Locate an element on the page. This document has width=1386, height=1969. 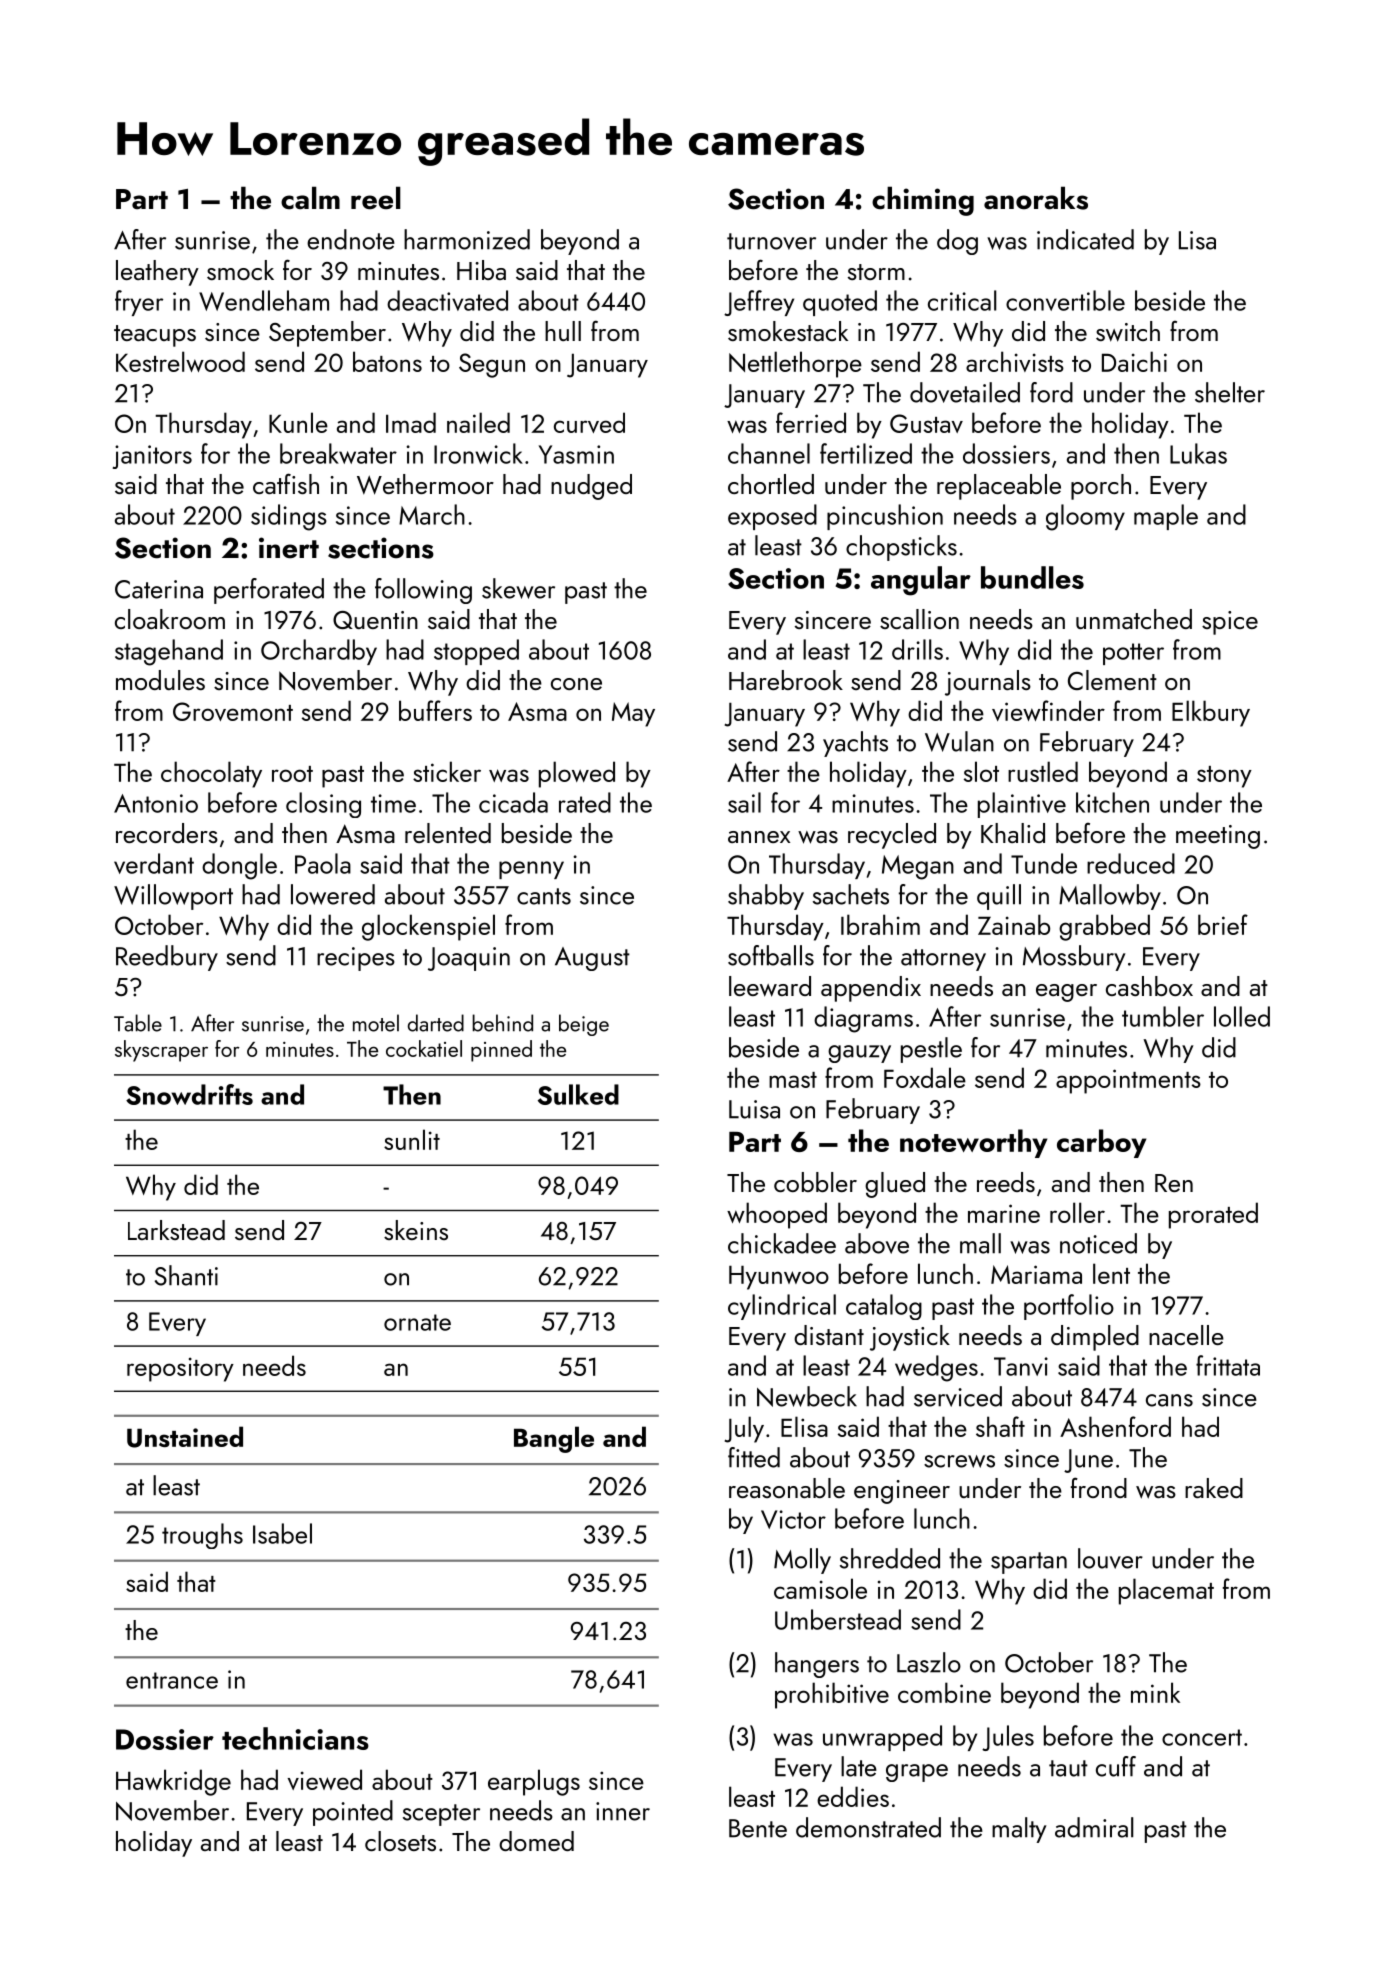
cuff is located at coordinates (1116, 1766).
